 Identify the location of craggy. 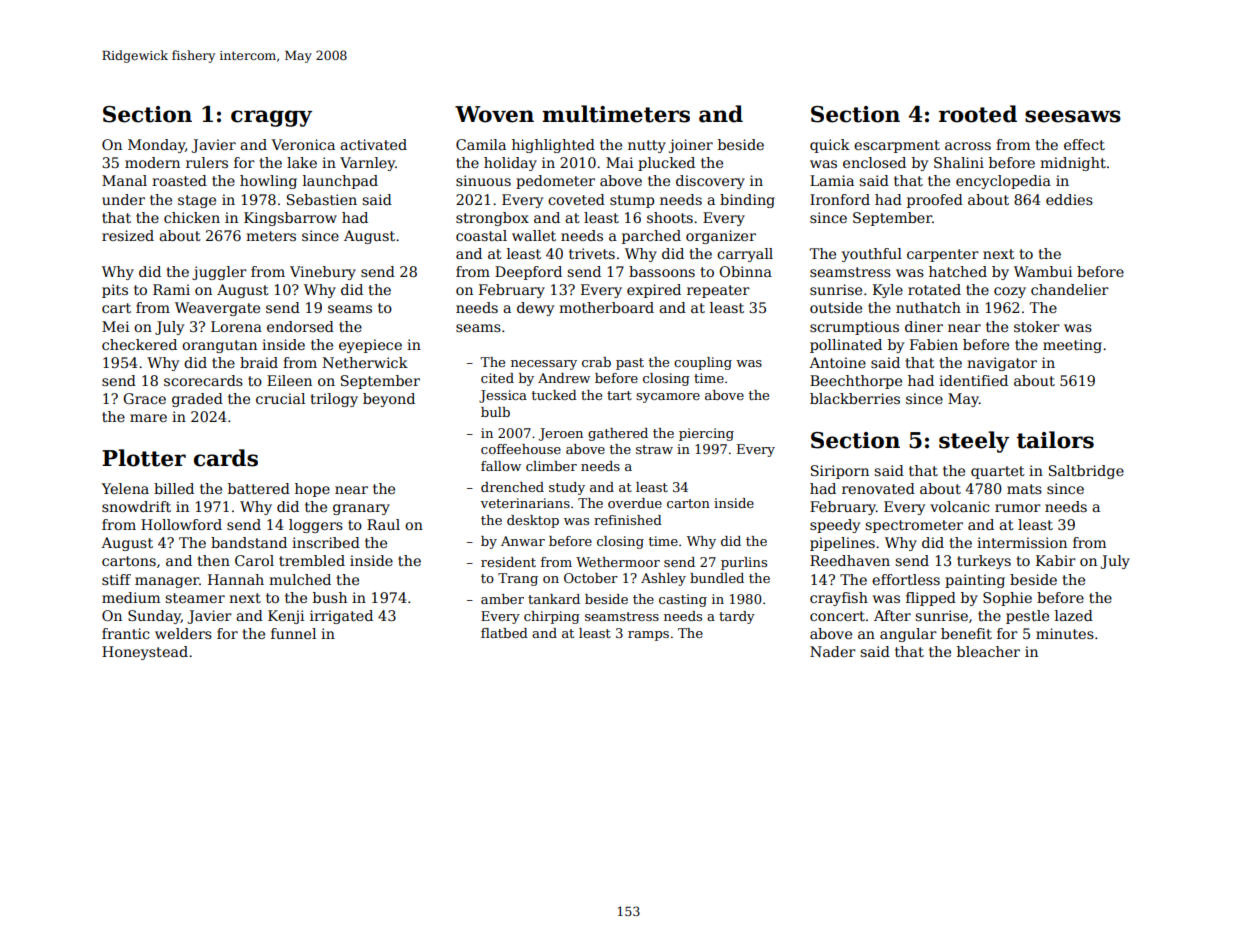
(271, 118).
